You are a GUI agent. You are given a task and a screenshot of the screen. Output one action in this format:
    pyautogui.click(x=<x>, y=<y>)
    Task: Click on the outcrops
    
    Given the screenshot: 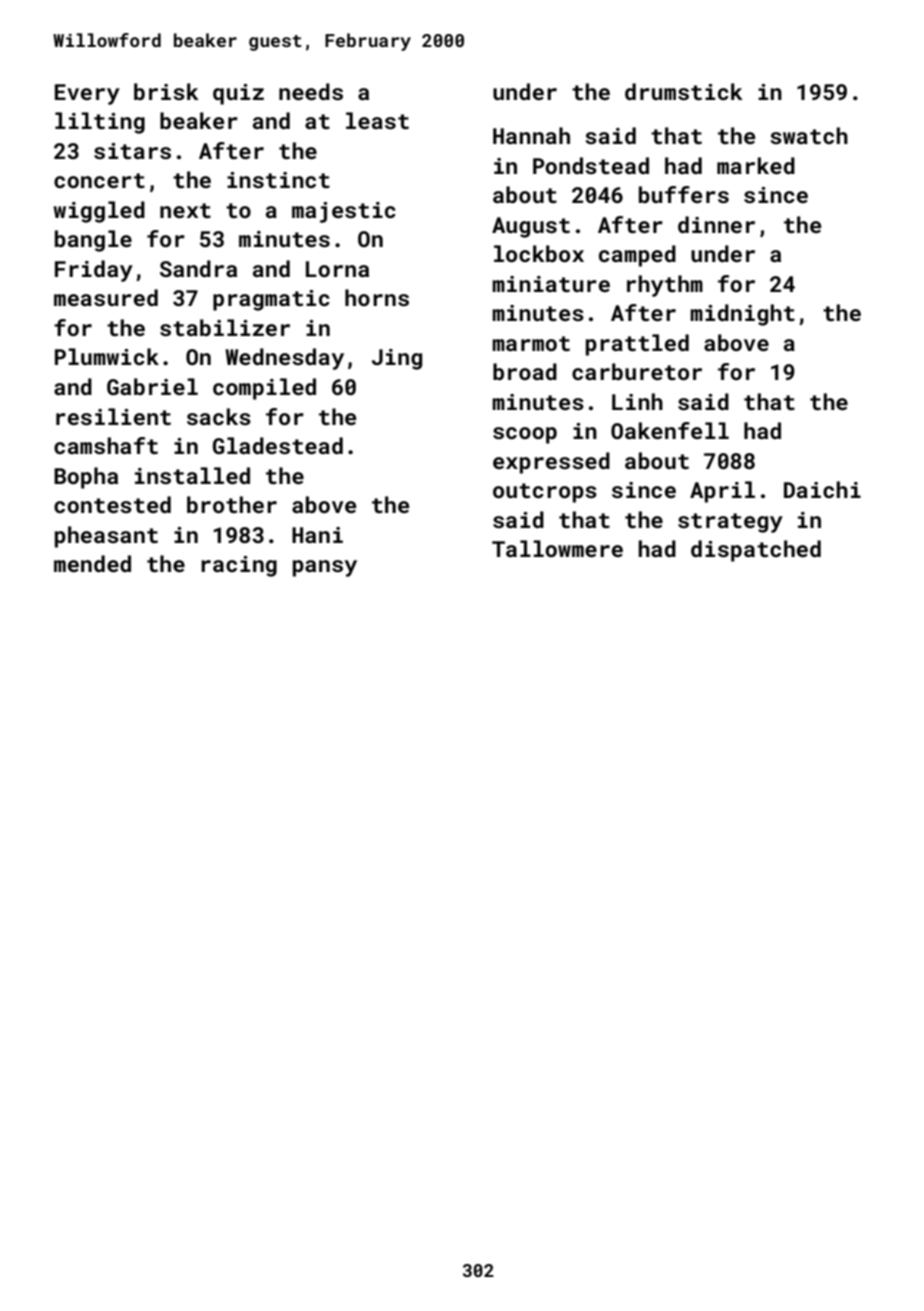 What is the action you would take?
    pyautogui.click(x=545, y=493)
